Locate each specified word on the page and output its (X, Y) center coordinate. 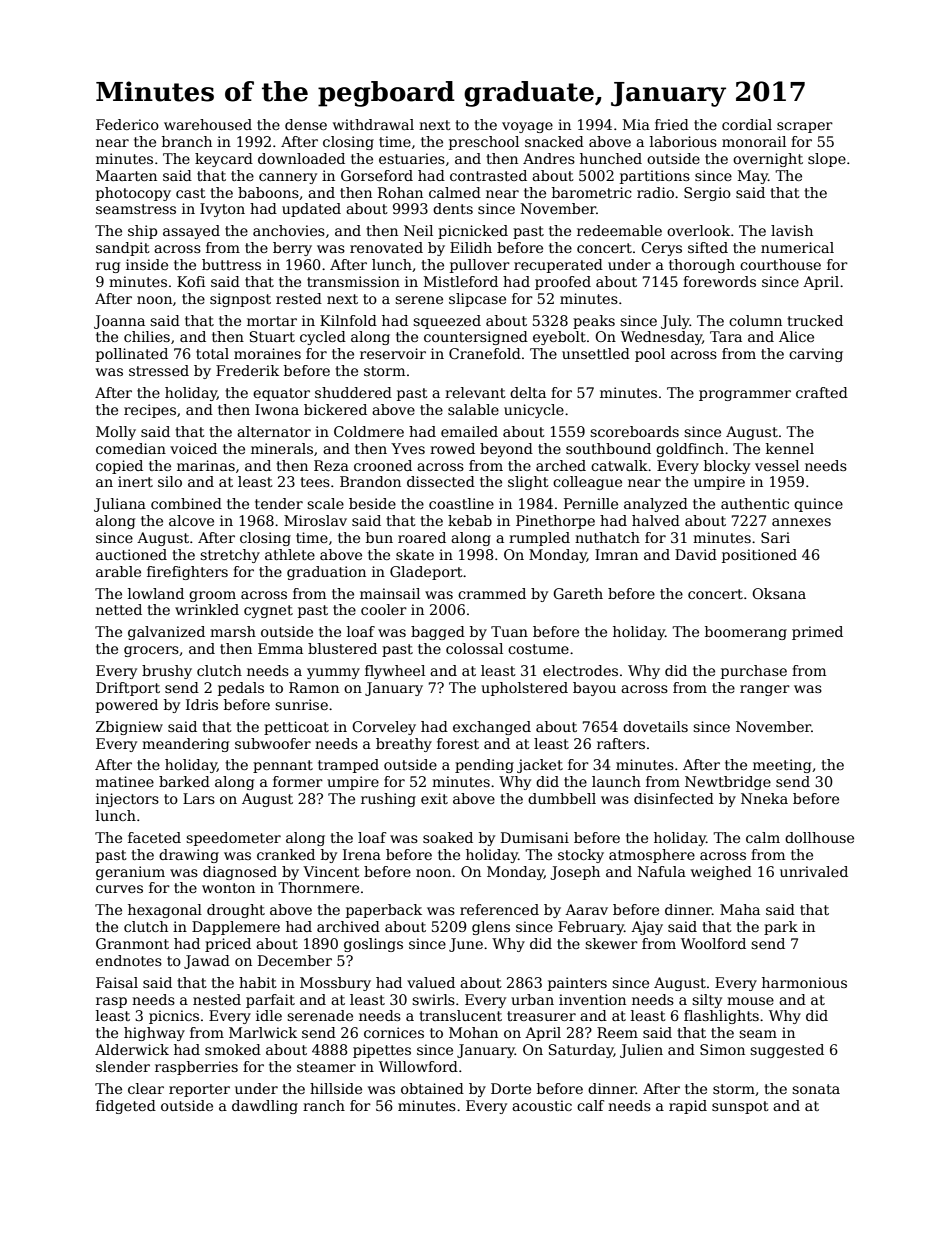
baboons (268, 192)
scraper (805, 127)
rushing (388, 800)
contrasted (488, 175)
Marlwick (263, 1032)
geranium (130, 873)
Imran (616, 554)
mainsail (390, 593)
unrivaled (814, 871)
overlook (698, 230)
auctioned (131, 554)
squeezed (447, 322)
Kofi (191, 281)
